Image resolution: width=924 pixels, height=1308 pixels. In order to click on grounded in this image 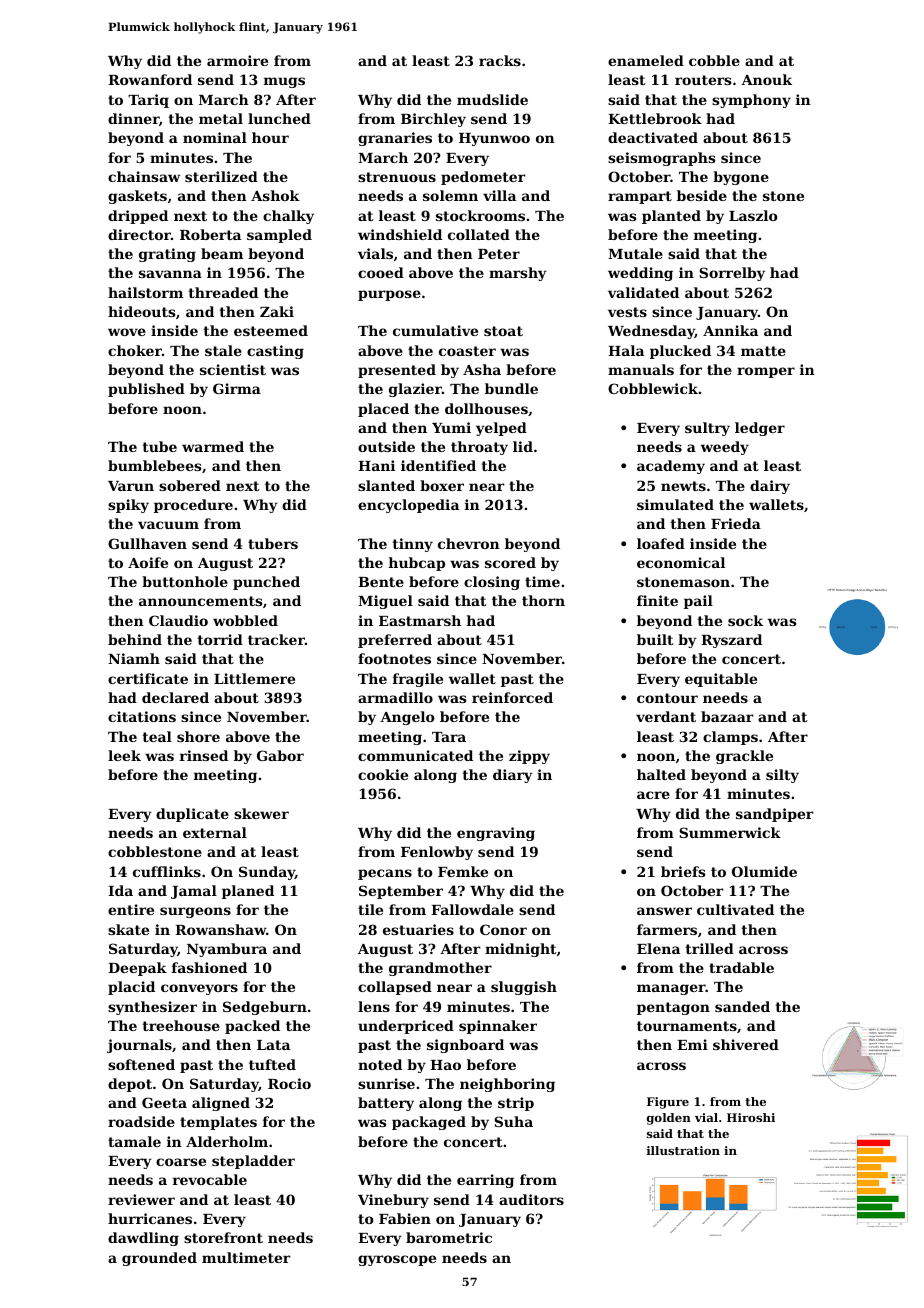, I will do `click(159, 1259)`.
